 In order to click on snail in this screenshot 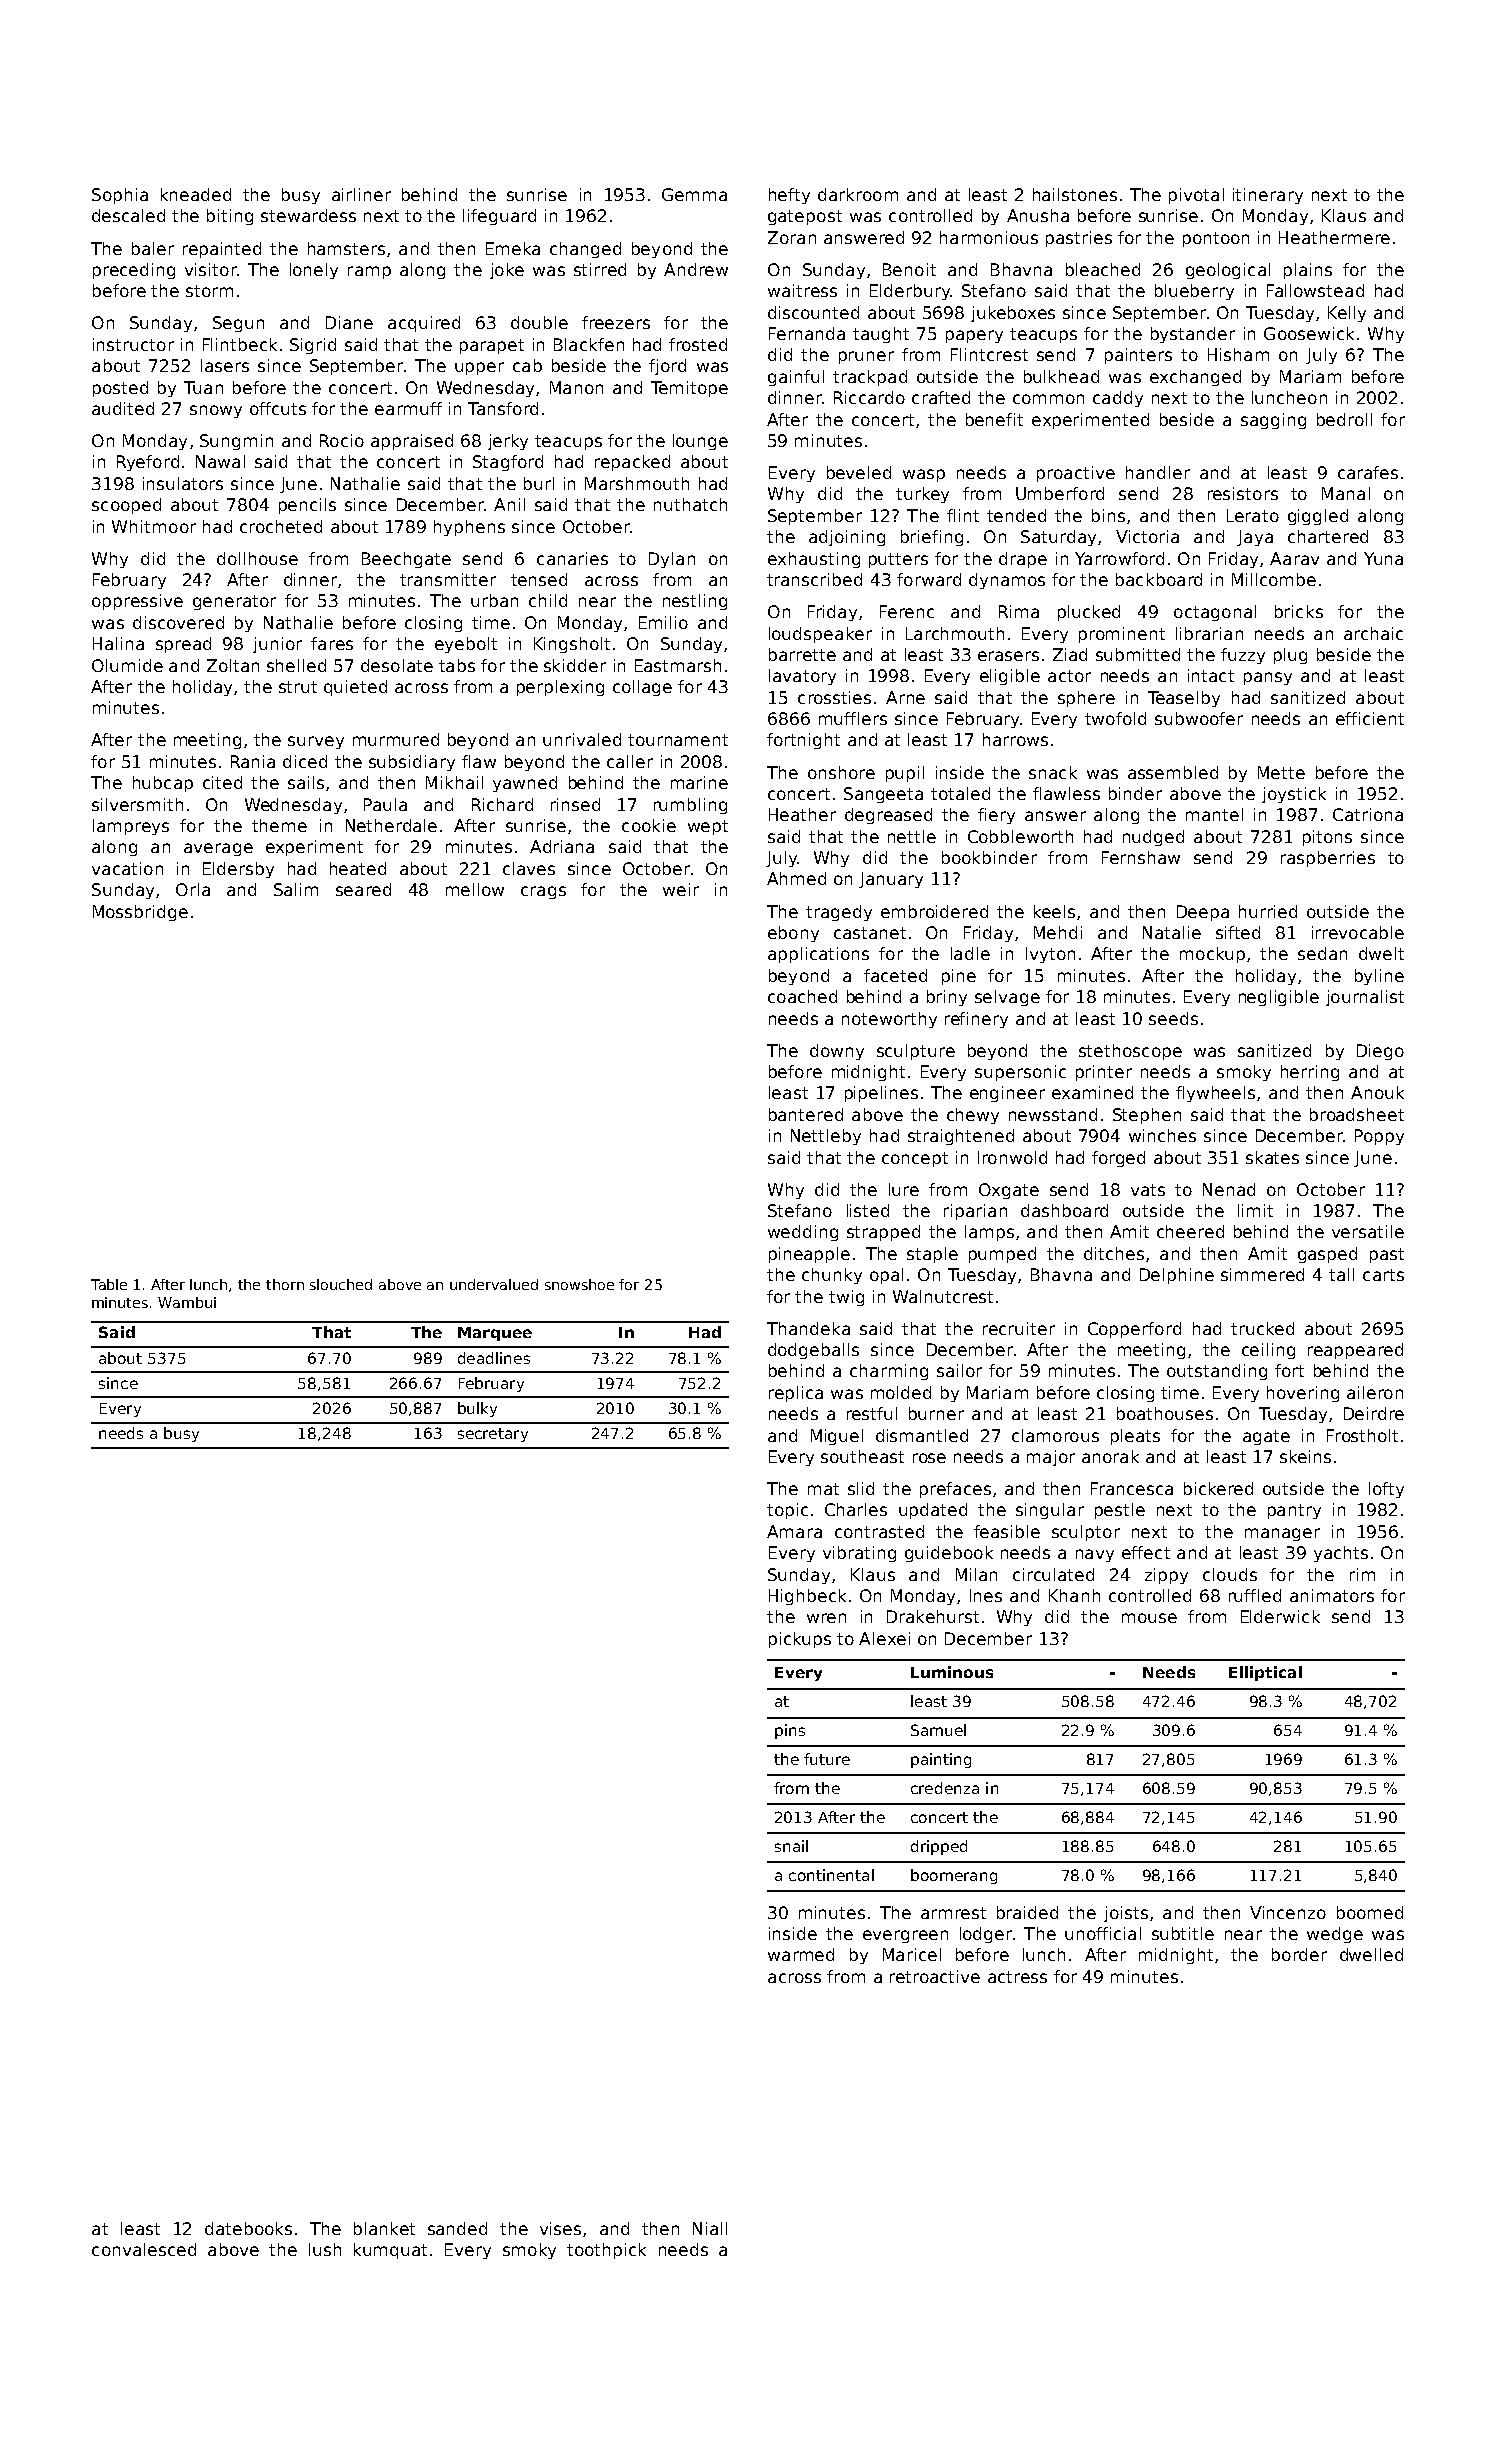, I will do `click(791, 1846)`.
